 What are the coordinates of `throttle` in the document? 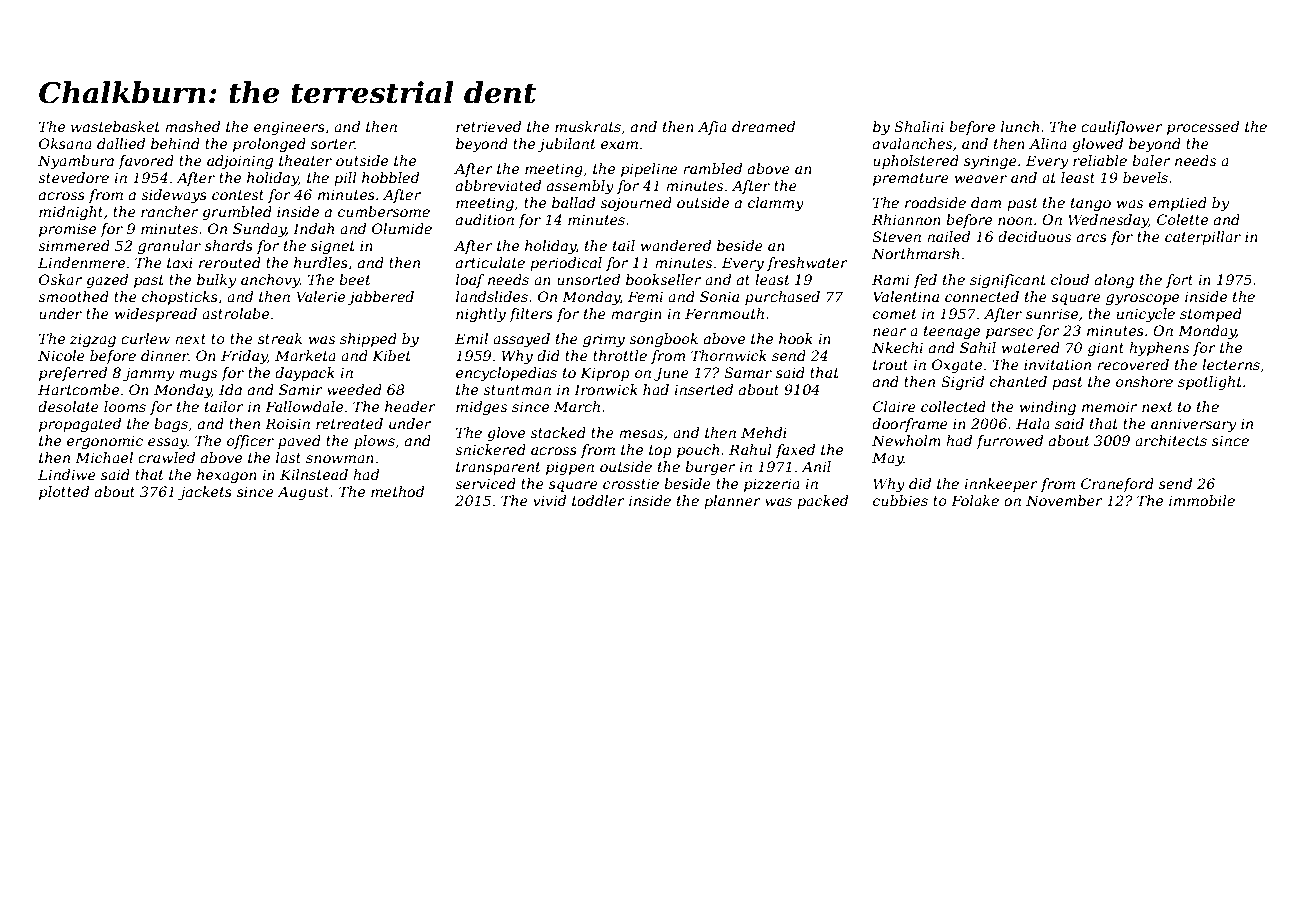 It's located at (620, 355).
